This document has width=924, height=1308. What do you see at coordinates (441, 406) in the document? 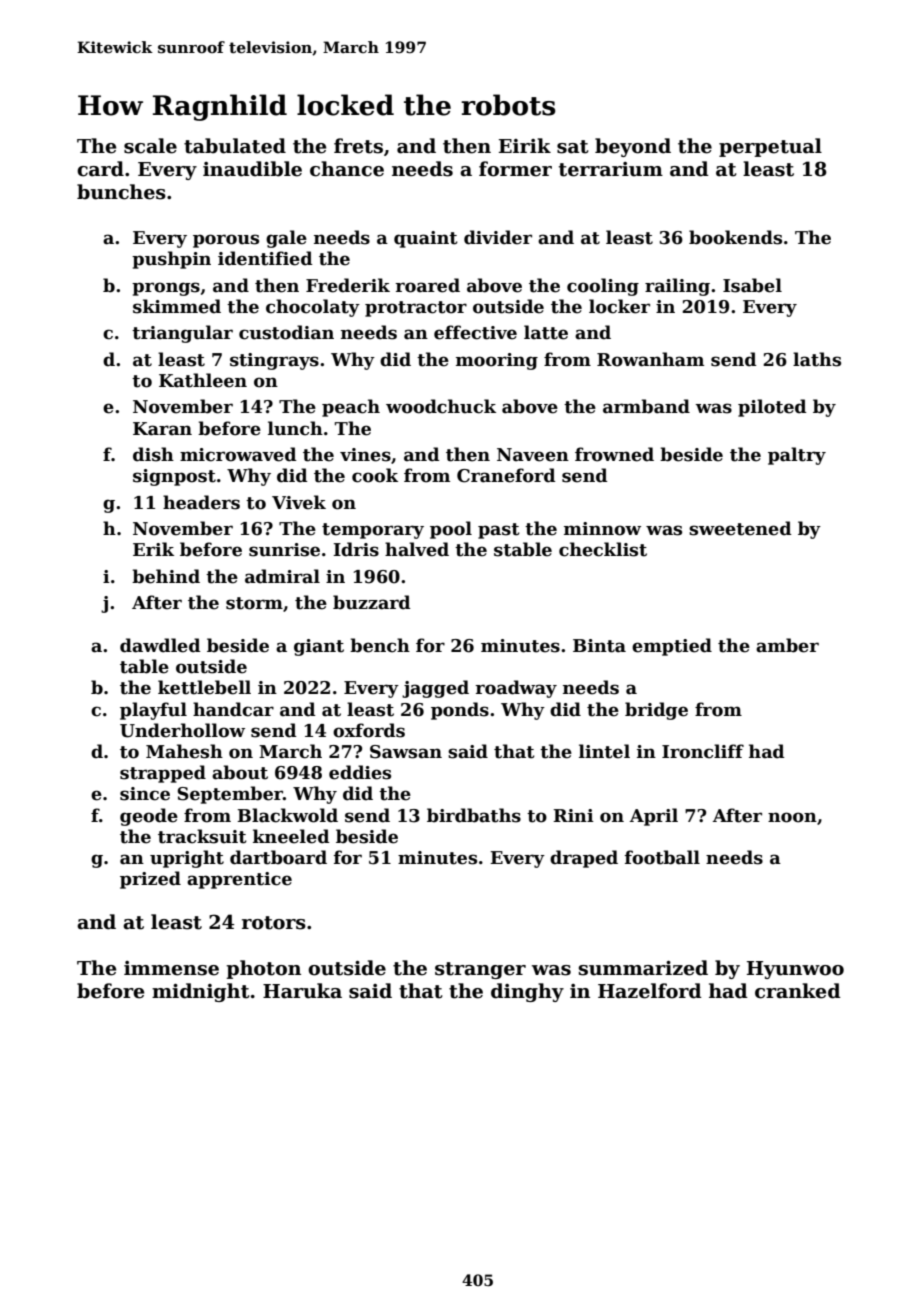
I see `woodchuck` at bounding box center [441, 406].
